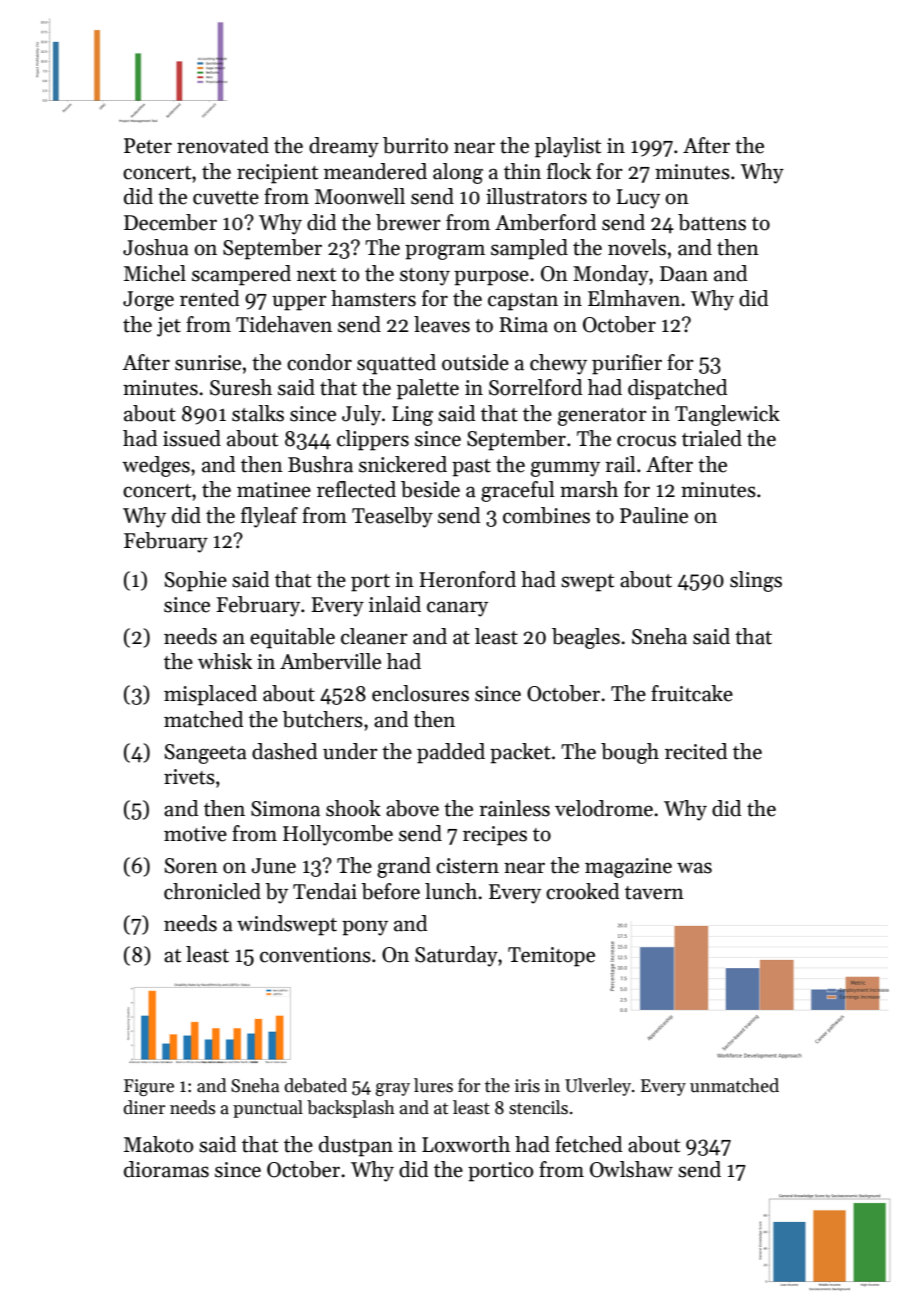 This screenshot has height=1316, width=908. I want to click on battens, so click(712, 222).
